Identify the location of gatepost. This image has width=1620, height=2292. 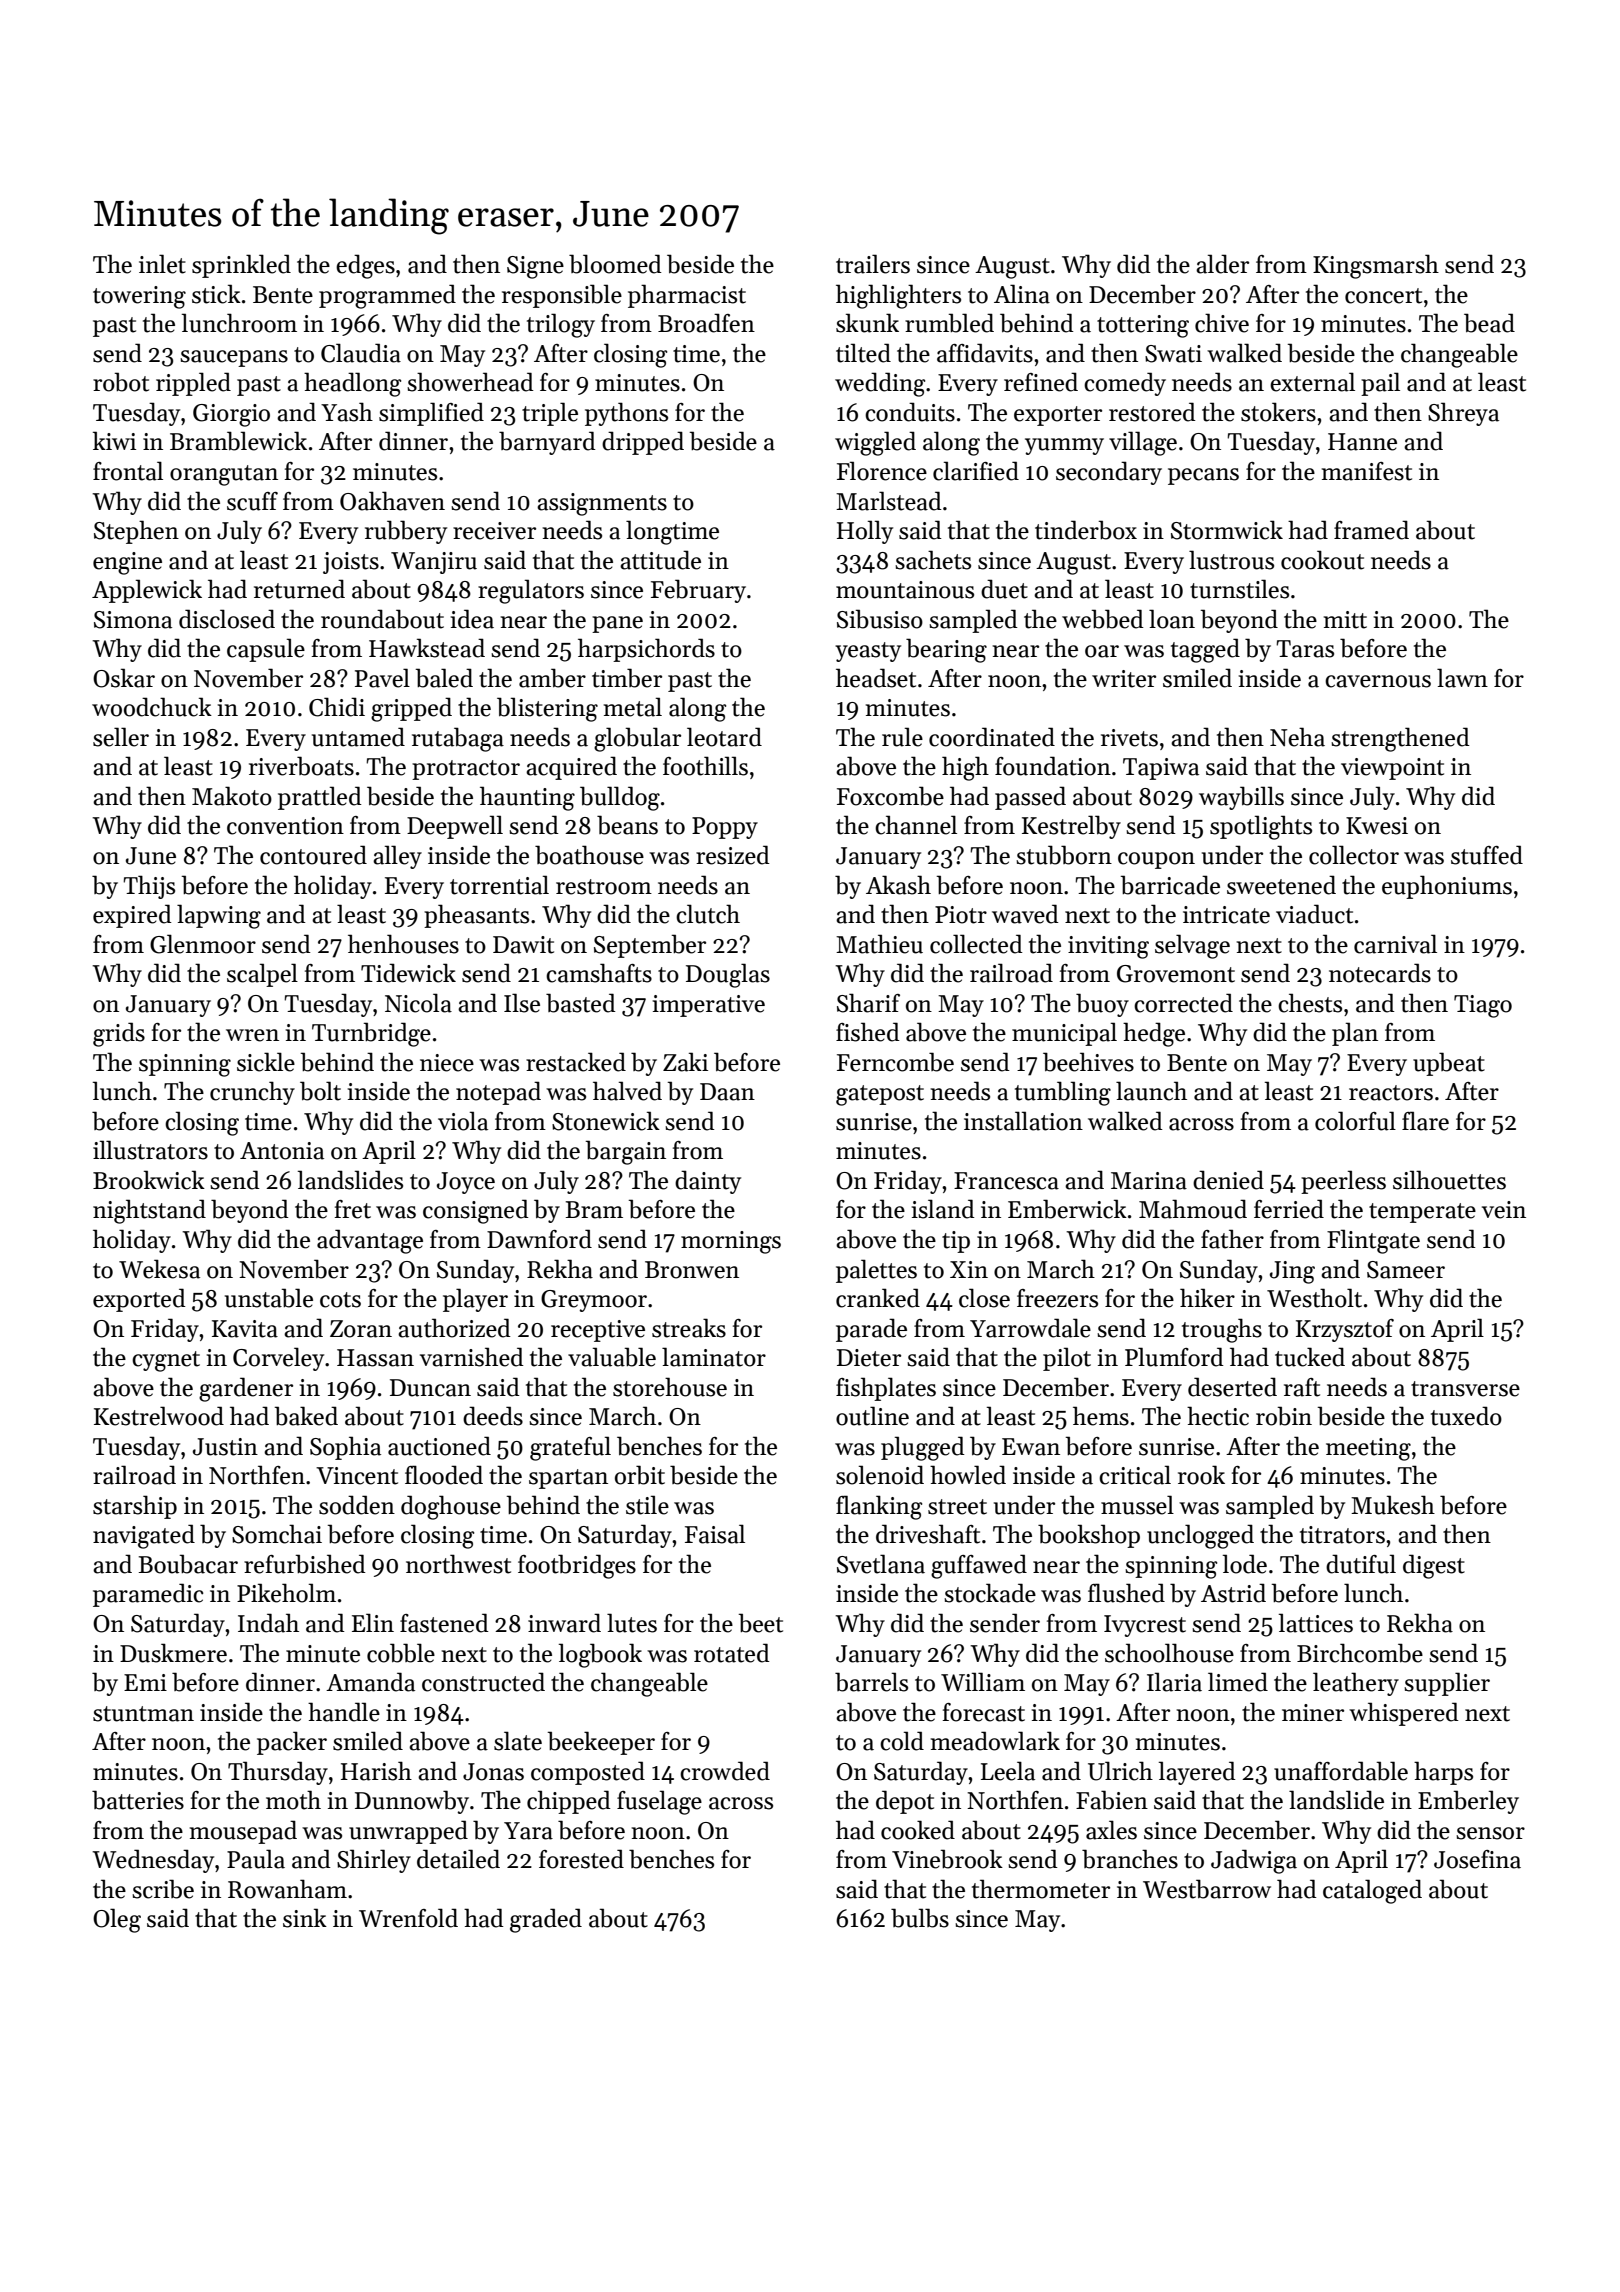
(880, 1095).
